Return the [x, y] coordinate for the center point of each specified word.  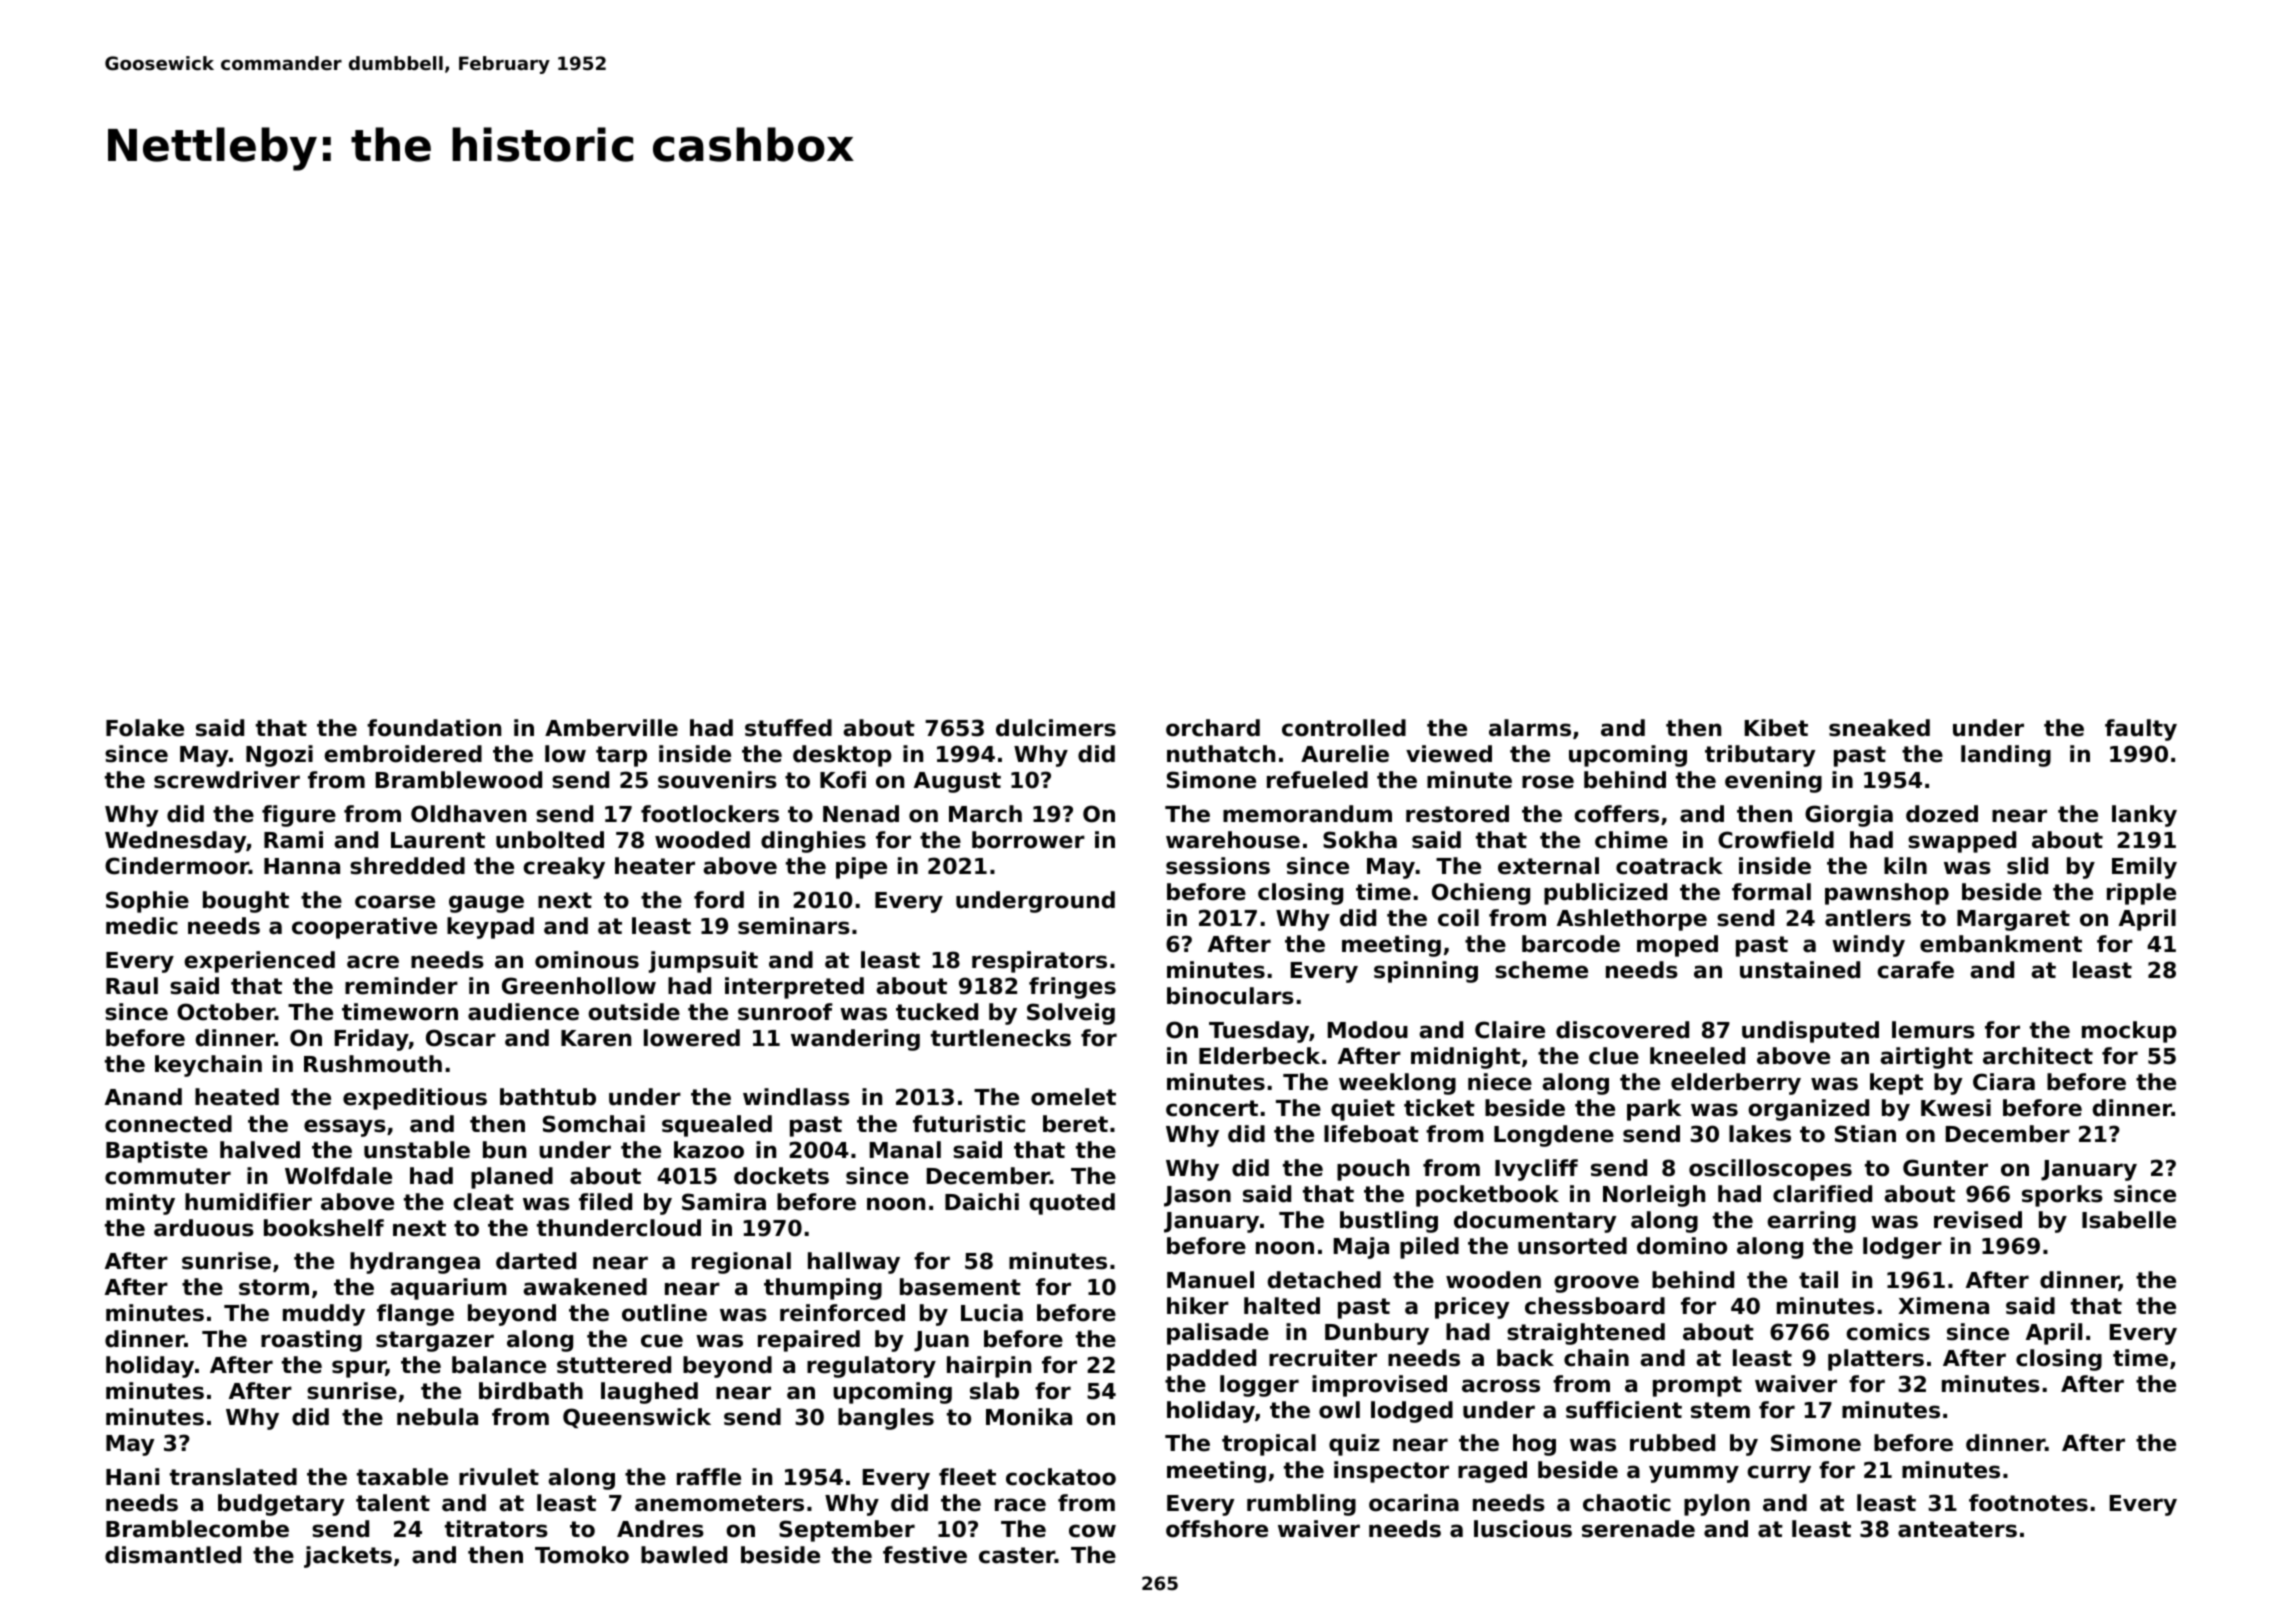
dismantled [173, 1555]
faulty [2141, 730]
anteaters [1957, 1529]
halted [1282, 1306]
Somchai [594, 1124]
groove [1596, 1284]
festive [925, 1555]
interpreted [794, 988]
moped [1677, 946]
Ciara [2004, 1082]
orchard [1213, 728]
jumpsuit [703, 962]
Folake [145, 728]
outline [664, 1313]
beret [1075, 1124]
